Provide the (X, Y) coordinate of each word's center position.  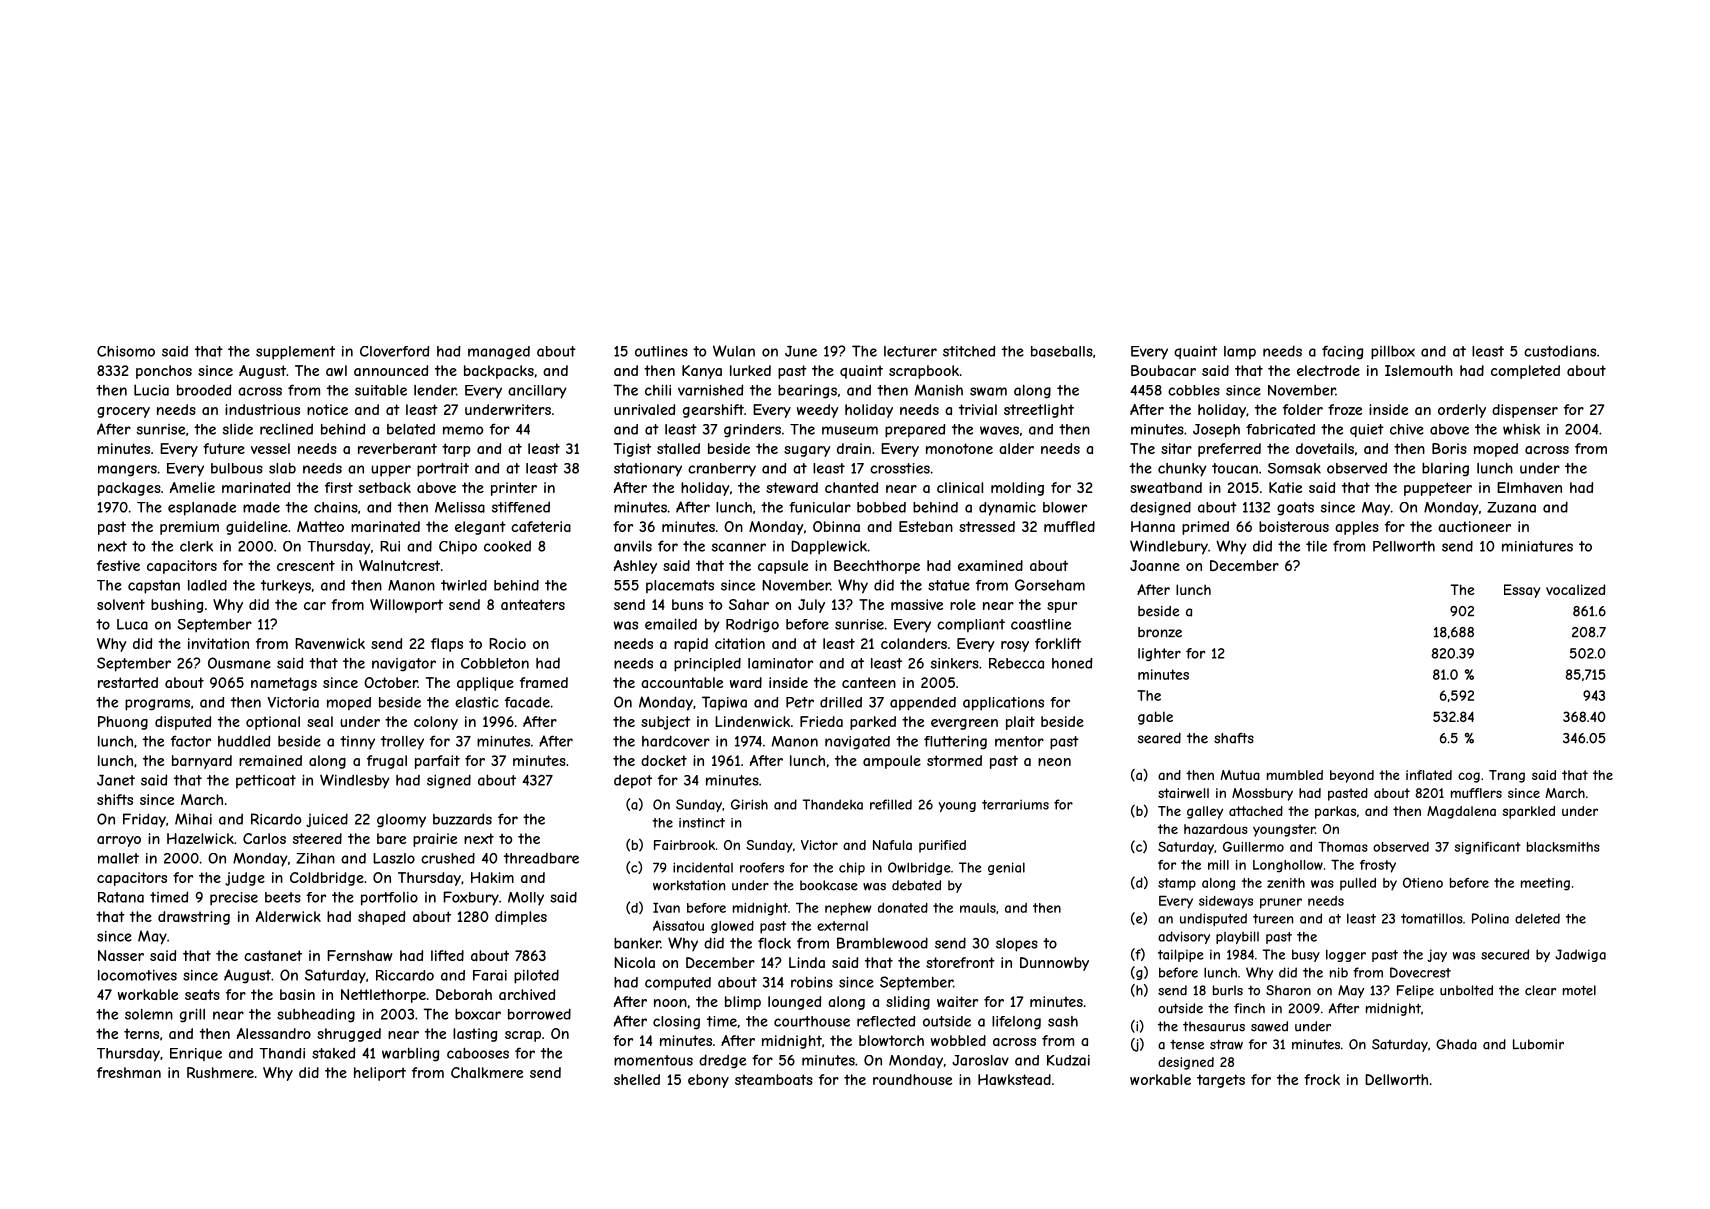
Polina (1490, 918)
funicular (820, 507)
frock (1322, 1079)
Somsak (1294, 468)
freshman (129, 1072)
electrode (1328, 370)
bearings (807, 392)
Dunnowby (1054, 964)
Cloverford (394, 351)
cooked (507, 546)
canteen (869, 682)
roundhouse (912, 1079)
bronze (1160, 632)
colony (436, 723)
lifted (447, 955)
